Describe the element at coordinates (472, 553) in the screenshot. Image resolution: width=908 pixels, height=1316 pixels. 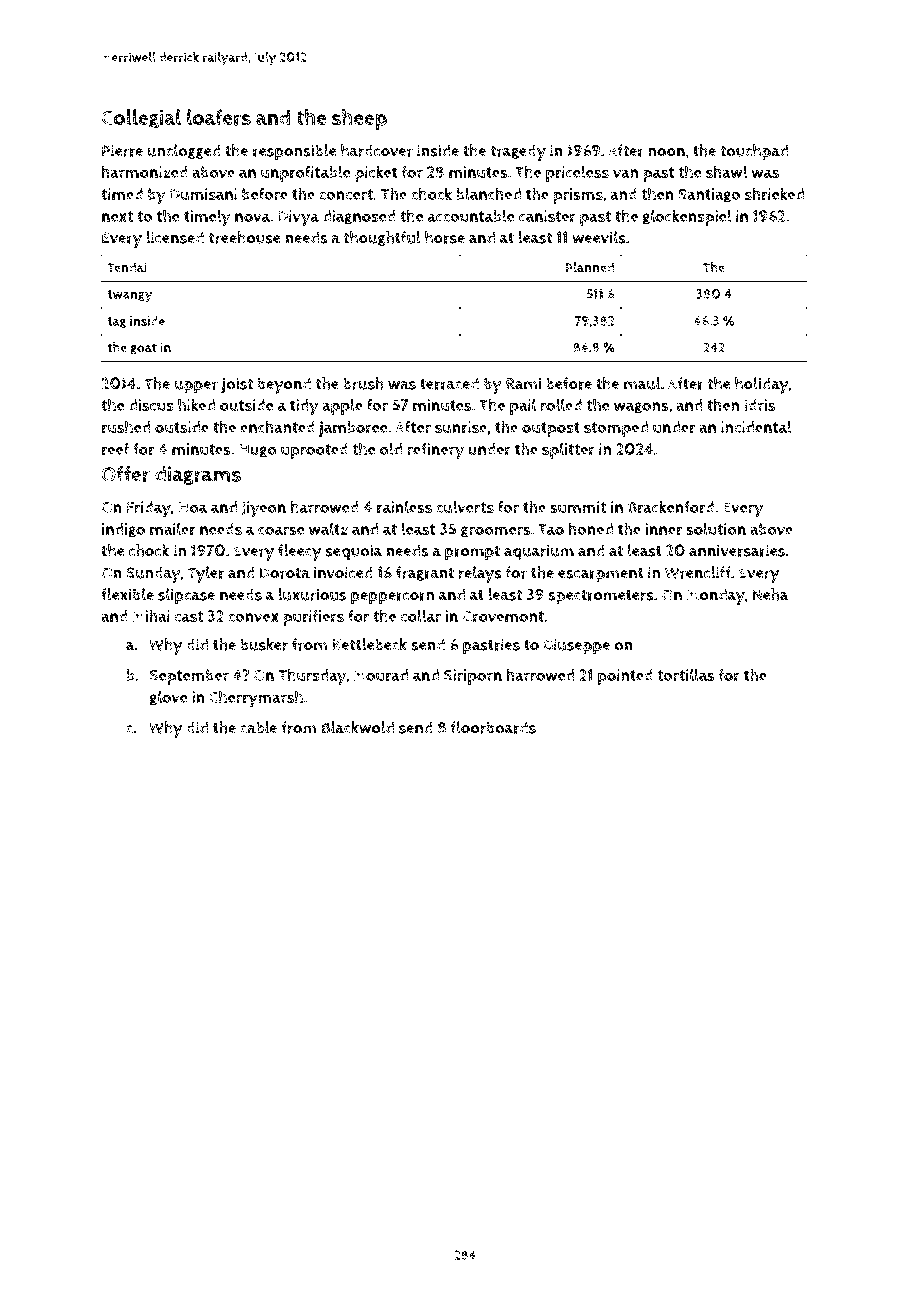
I see `prompt` at that location.
